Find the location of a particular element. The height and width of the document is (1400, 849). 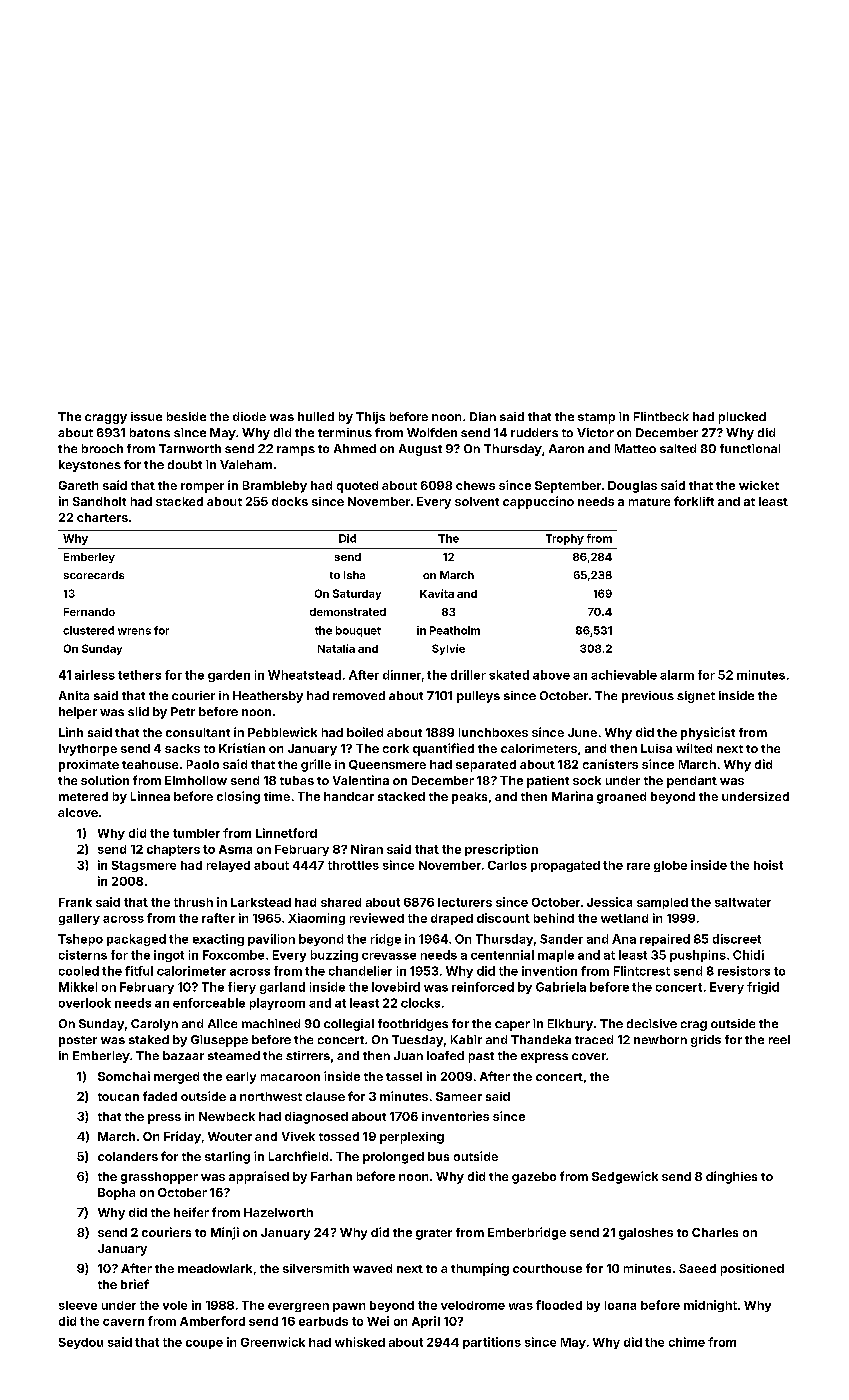

demonstrated is located at coordinates (348, 612).
